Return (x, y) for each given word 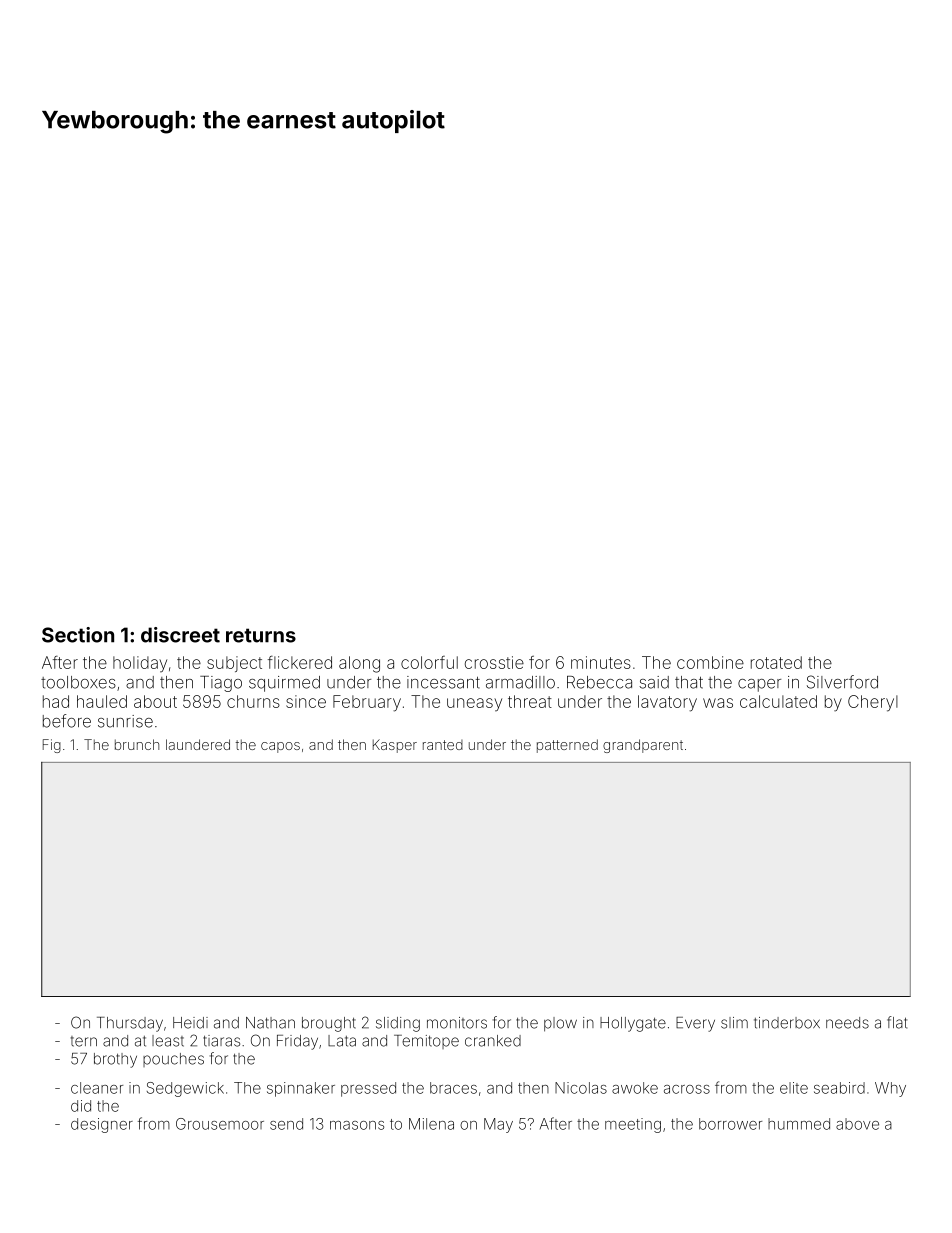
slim (734, 1023)
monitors (457, 1023)
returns (261, 635)
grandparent (643, 746)
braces (453, 1088)
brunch (137, 744)
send (286, 1124)
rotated (776, 662)
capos (280, 747)
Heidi (190, 1023)
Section (78, 635)
